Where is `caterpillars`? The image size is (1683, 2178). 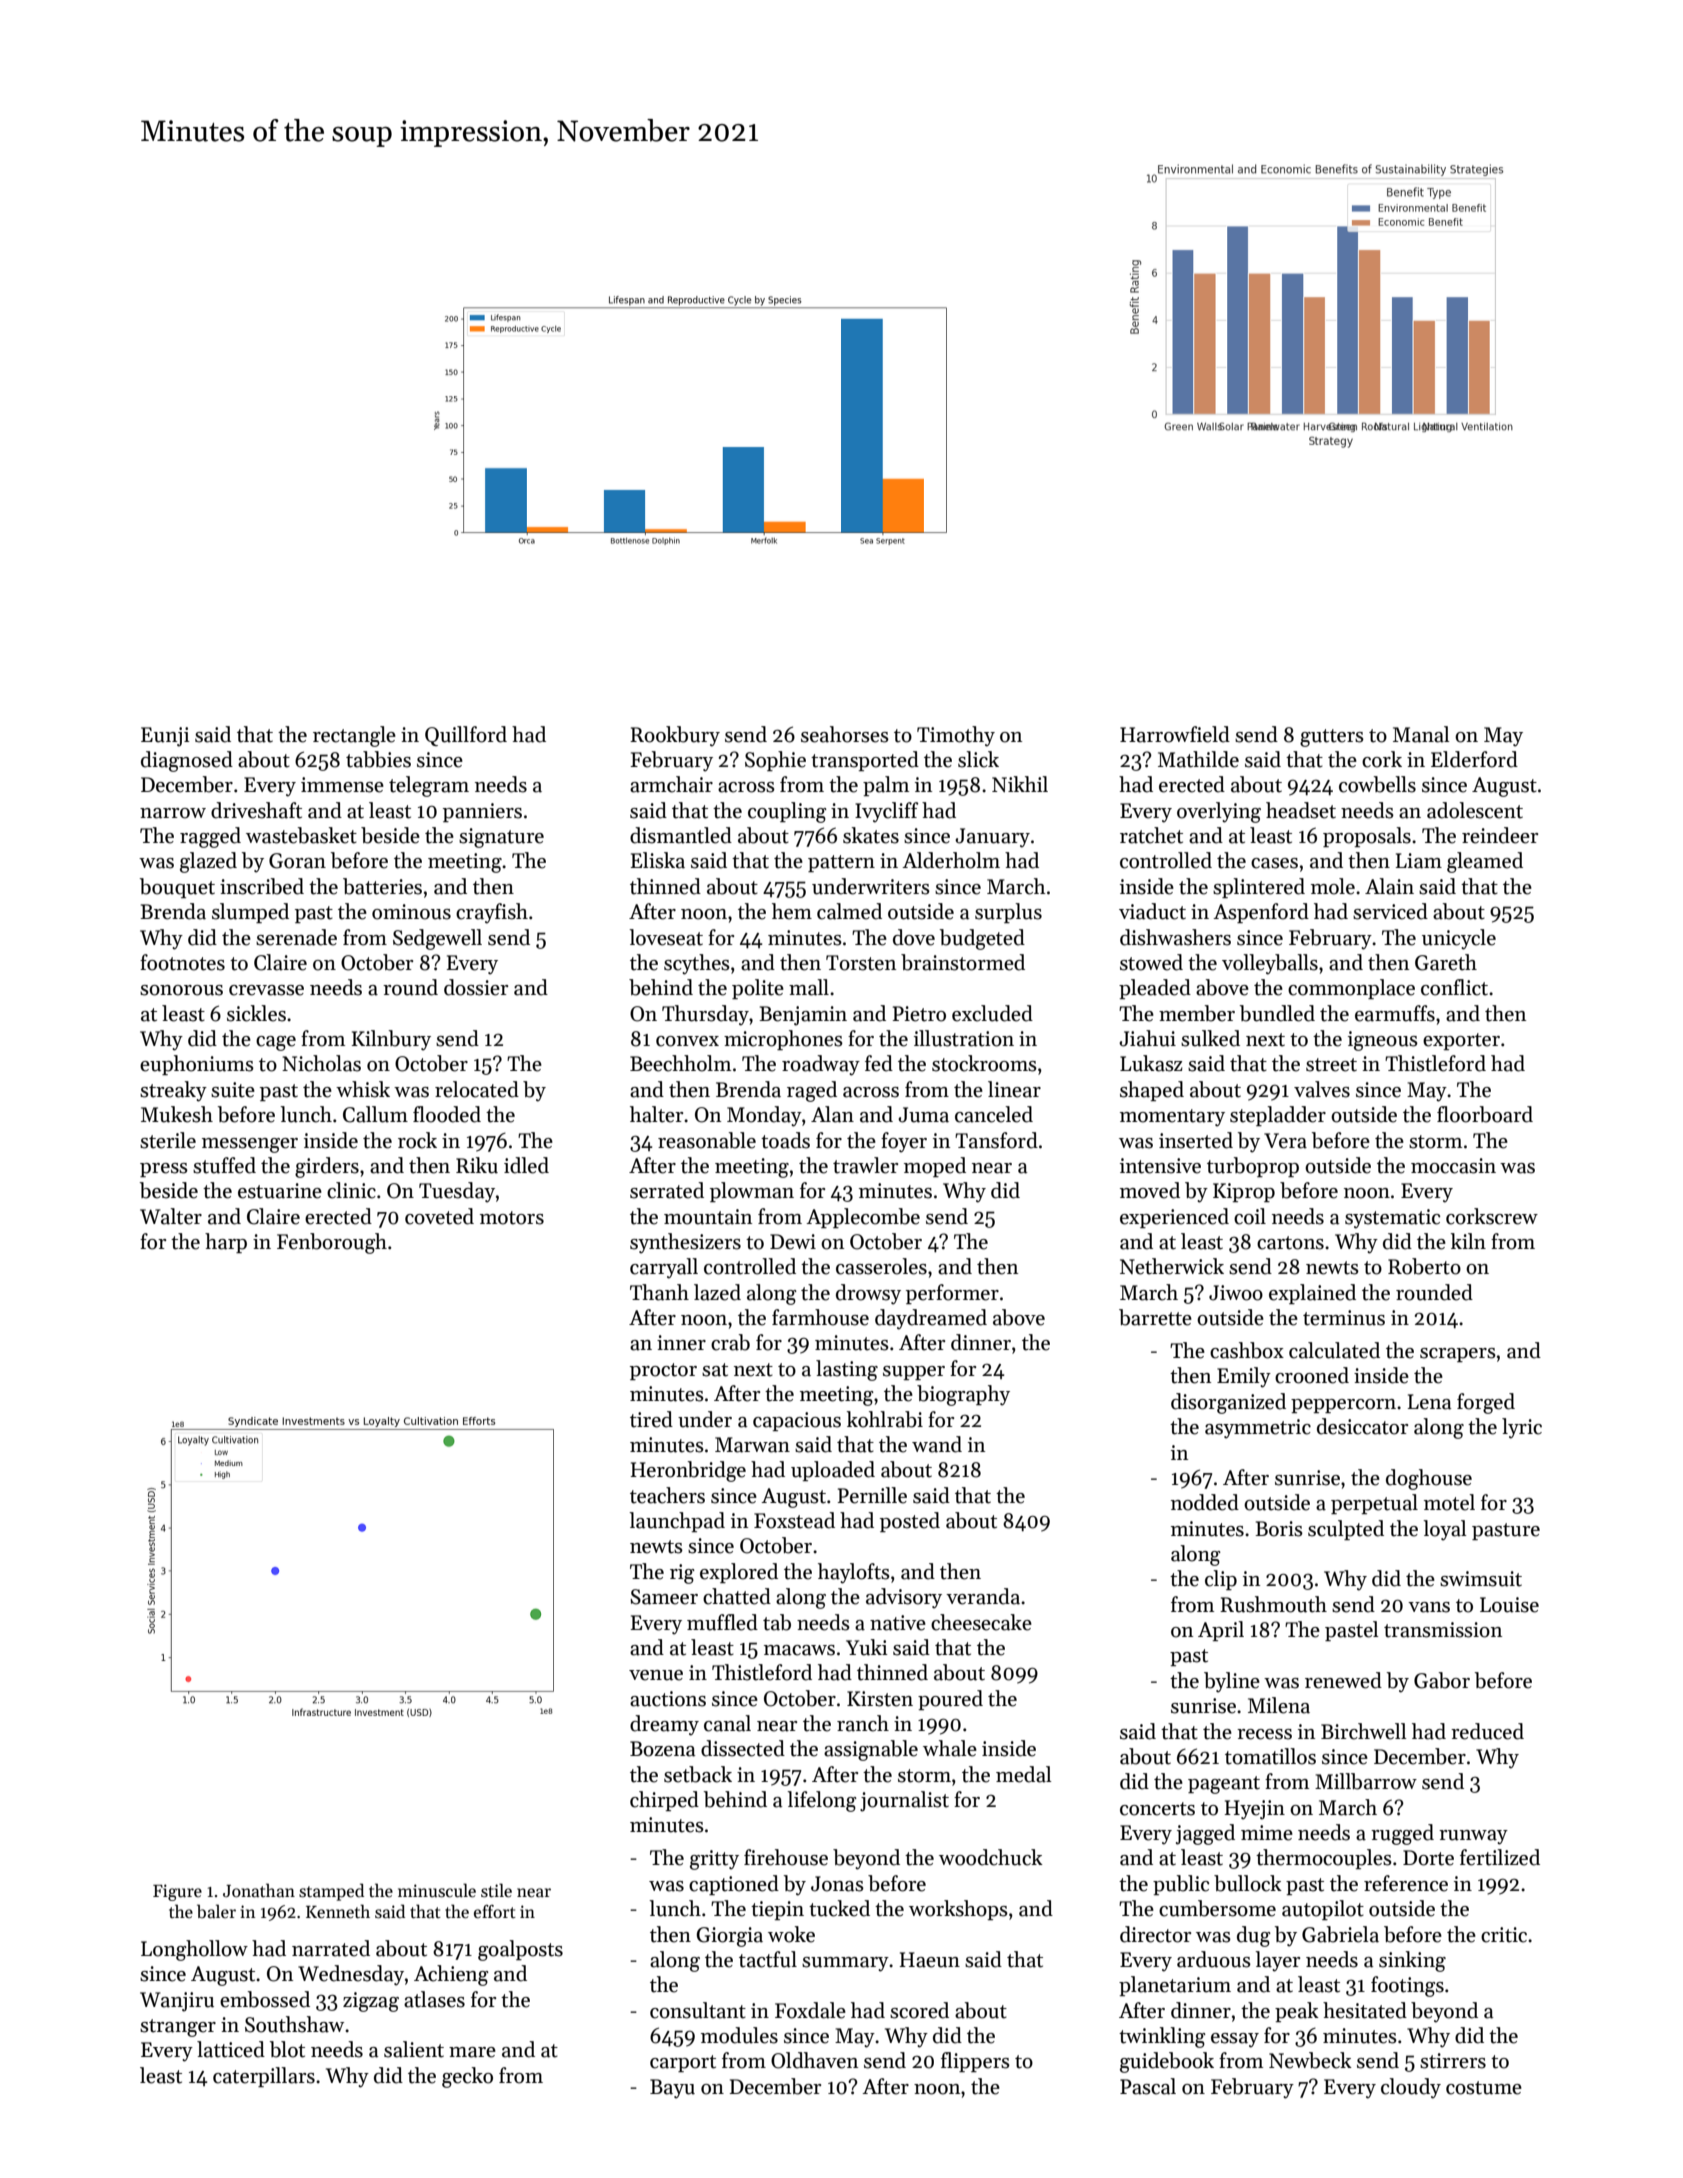
caterpillars is located at coordinates (264, 2077).
